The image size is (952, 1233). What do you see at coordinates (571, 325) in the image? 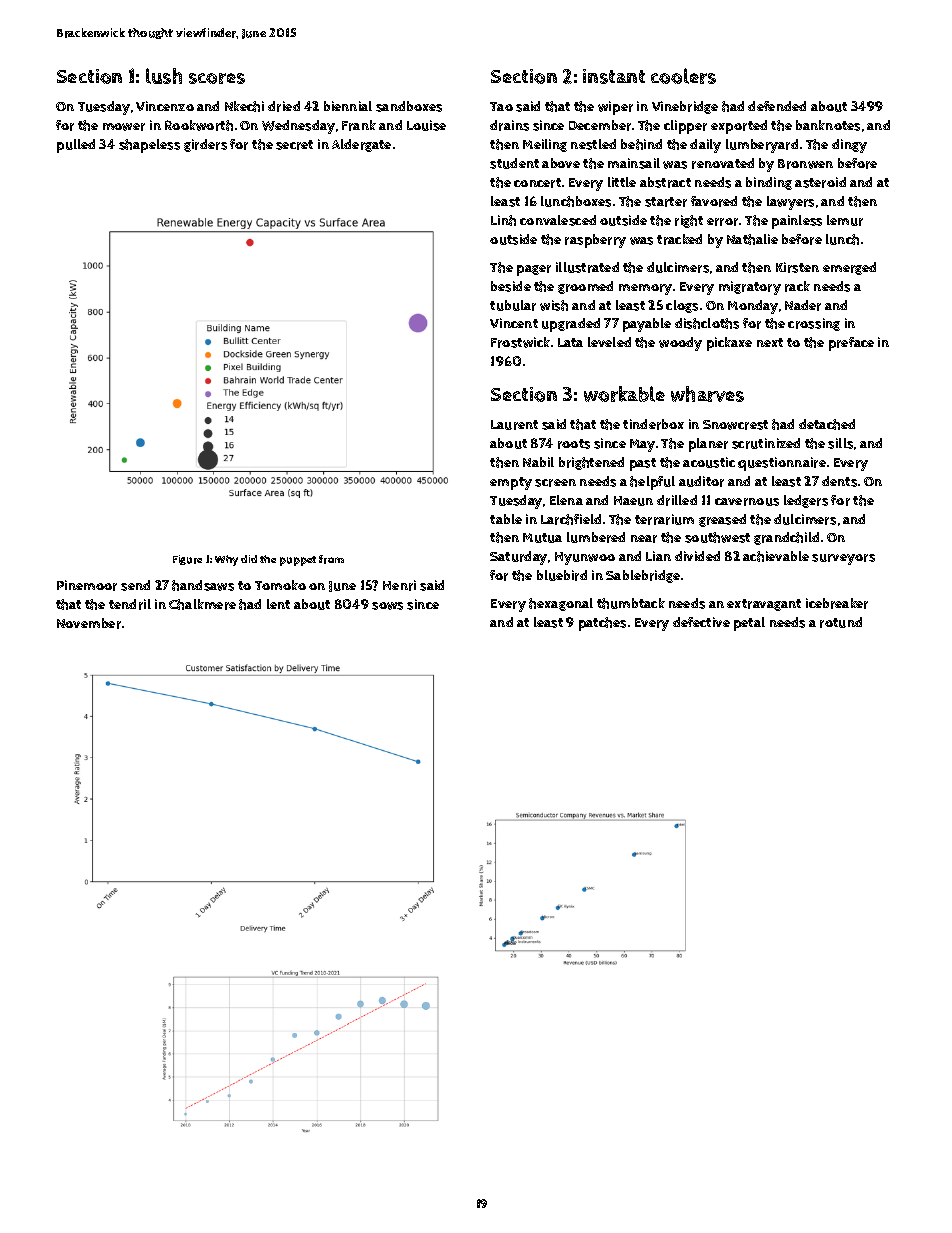
I see `upgraded` at bounding box center [571, 325].
